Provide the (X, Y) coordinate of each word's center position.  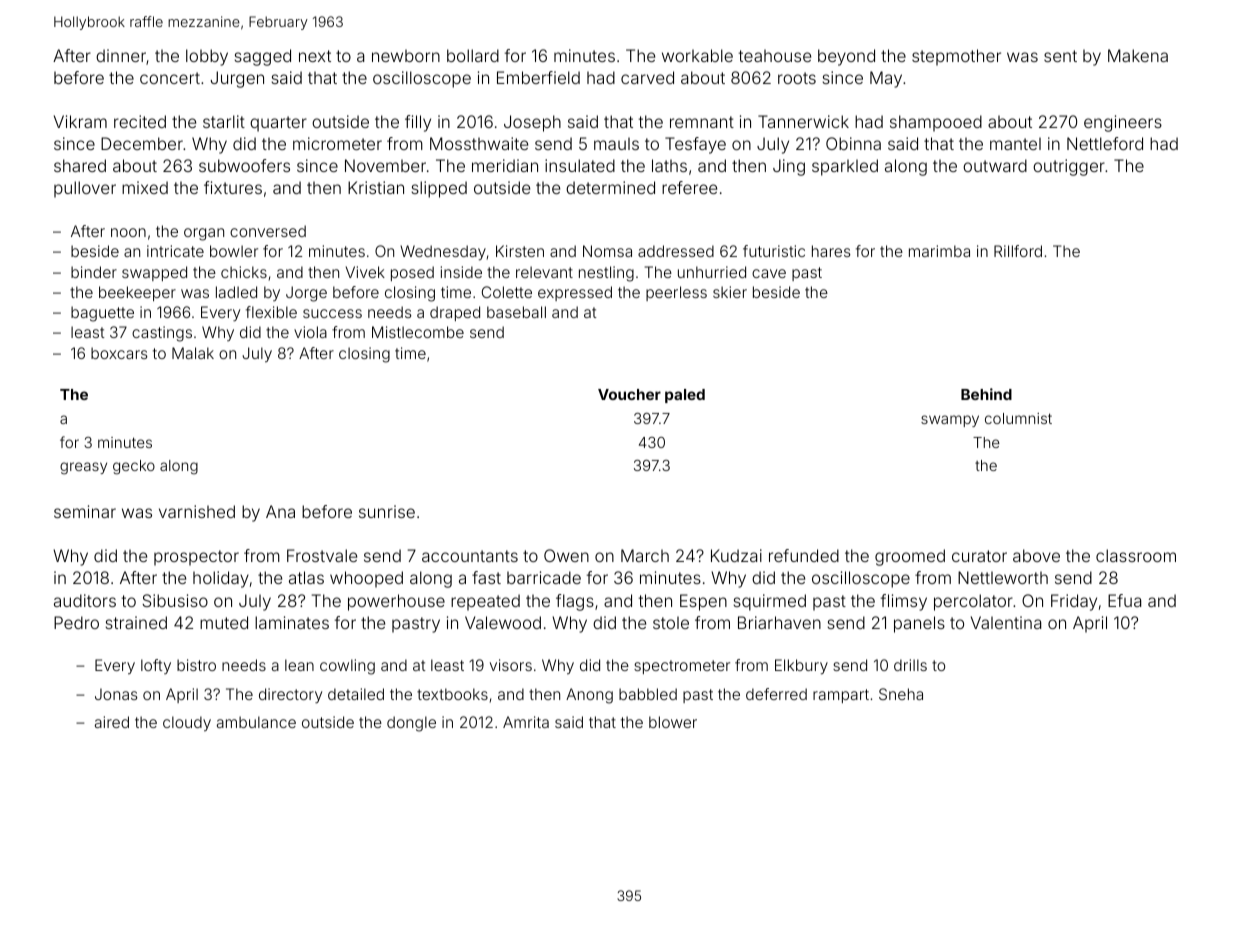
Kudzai (736, 555)
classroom (1136, 555)
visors (511, 665)
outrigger (1069, 167)
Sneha (901, 694)
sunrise (387, 511)
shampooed (936, 123)
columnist (1018, 418)
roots (797, 78)
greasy (83, 468)
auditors (85, 600)
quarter (278, 124)
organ (204, 234)
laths (669, 165)
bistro (196, 665)
